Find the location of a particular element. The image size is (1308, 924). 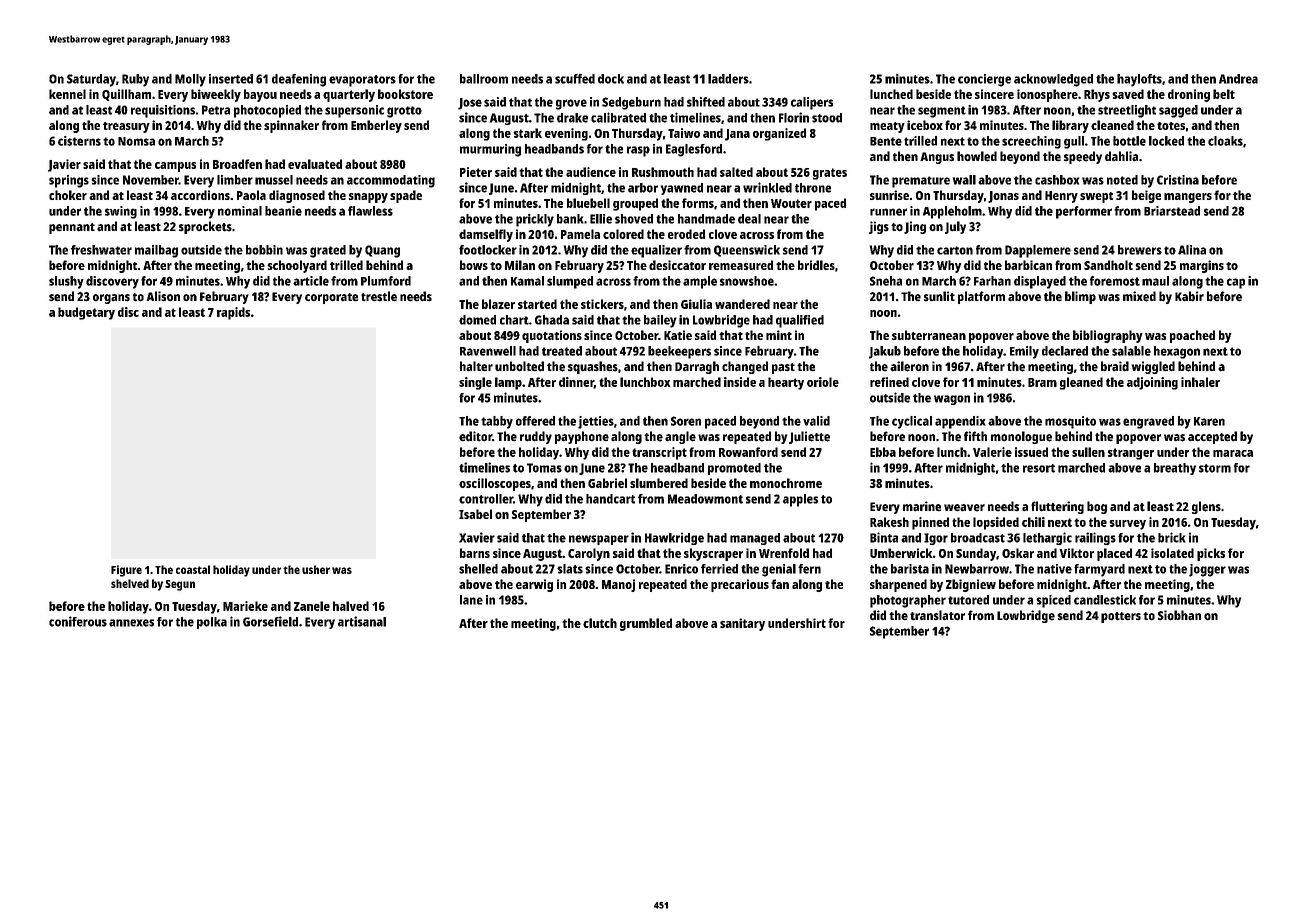

Hawkridge is located at coordinates (674, 538).
